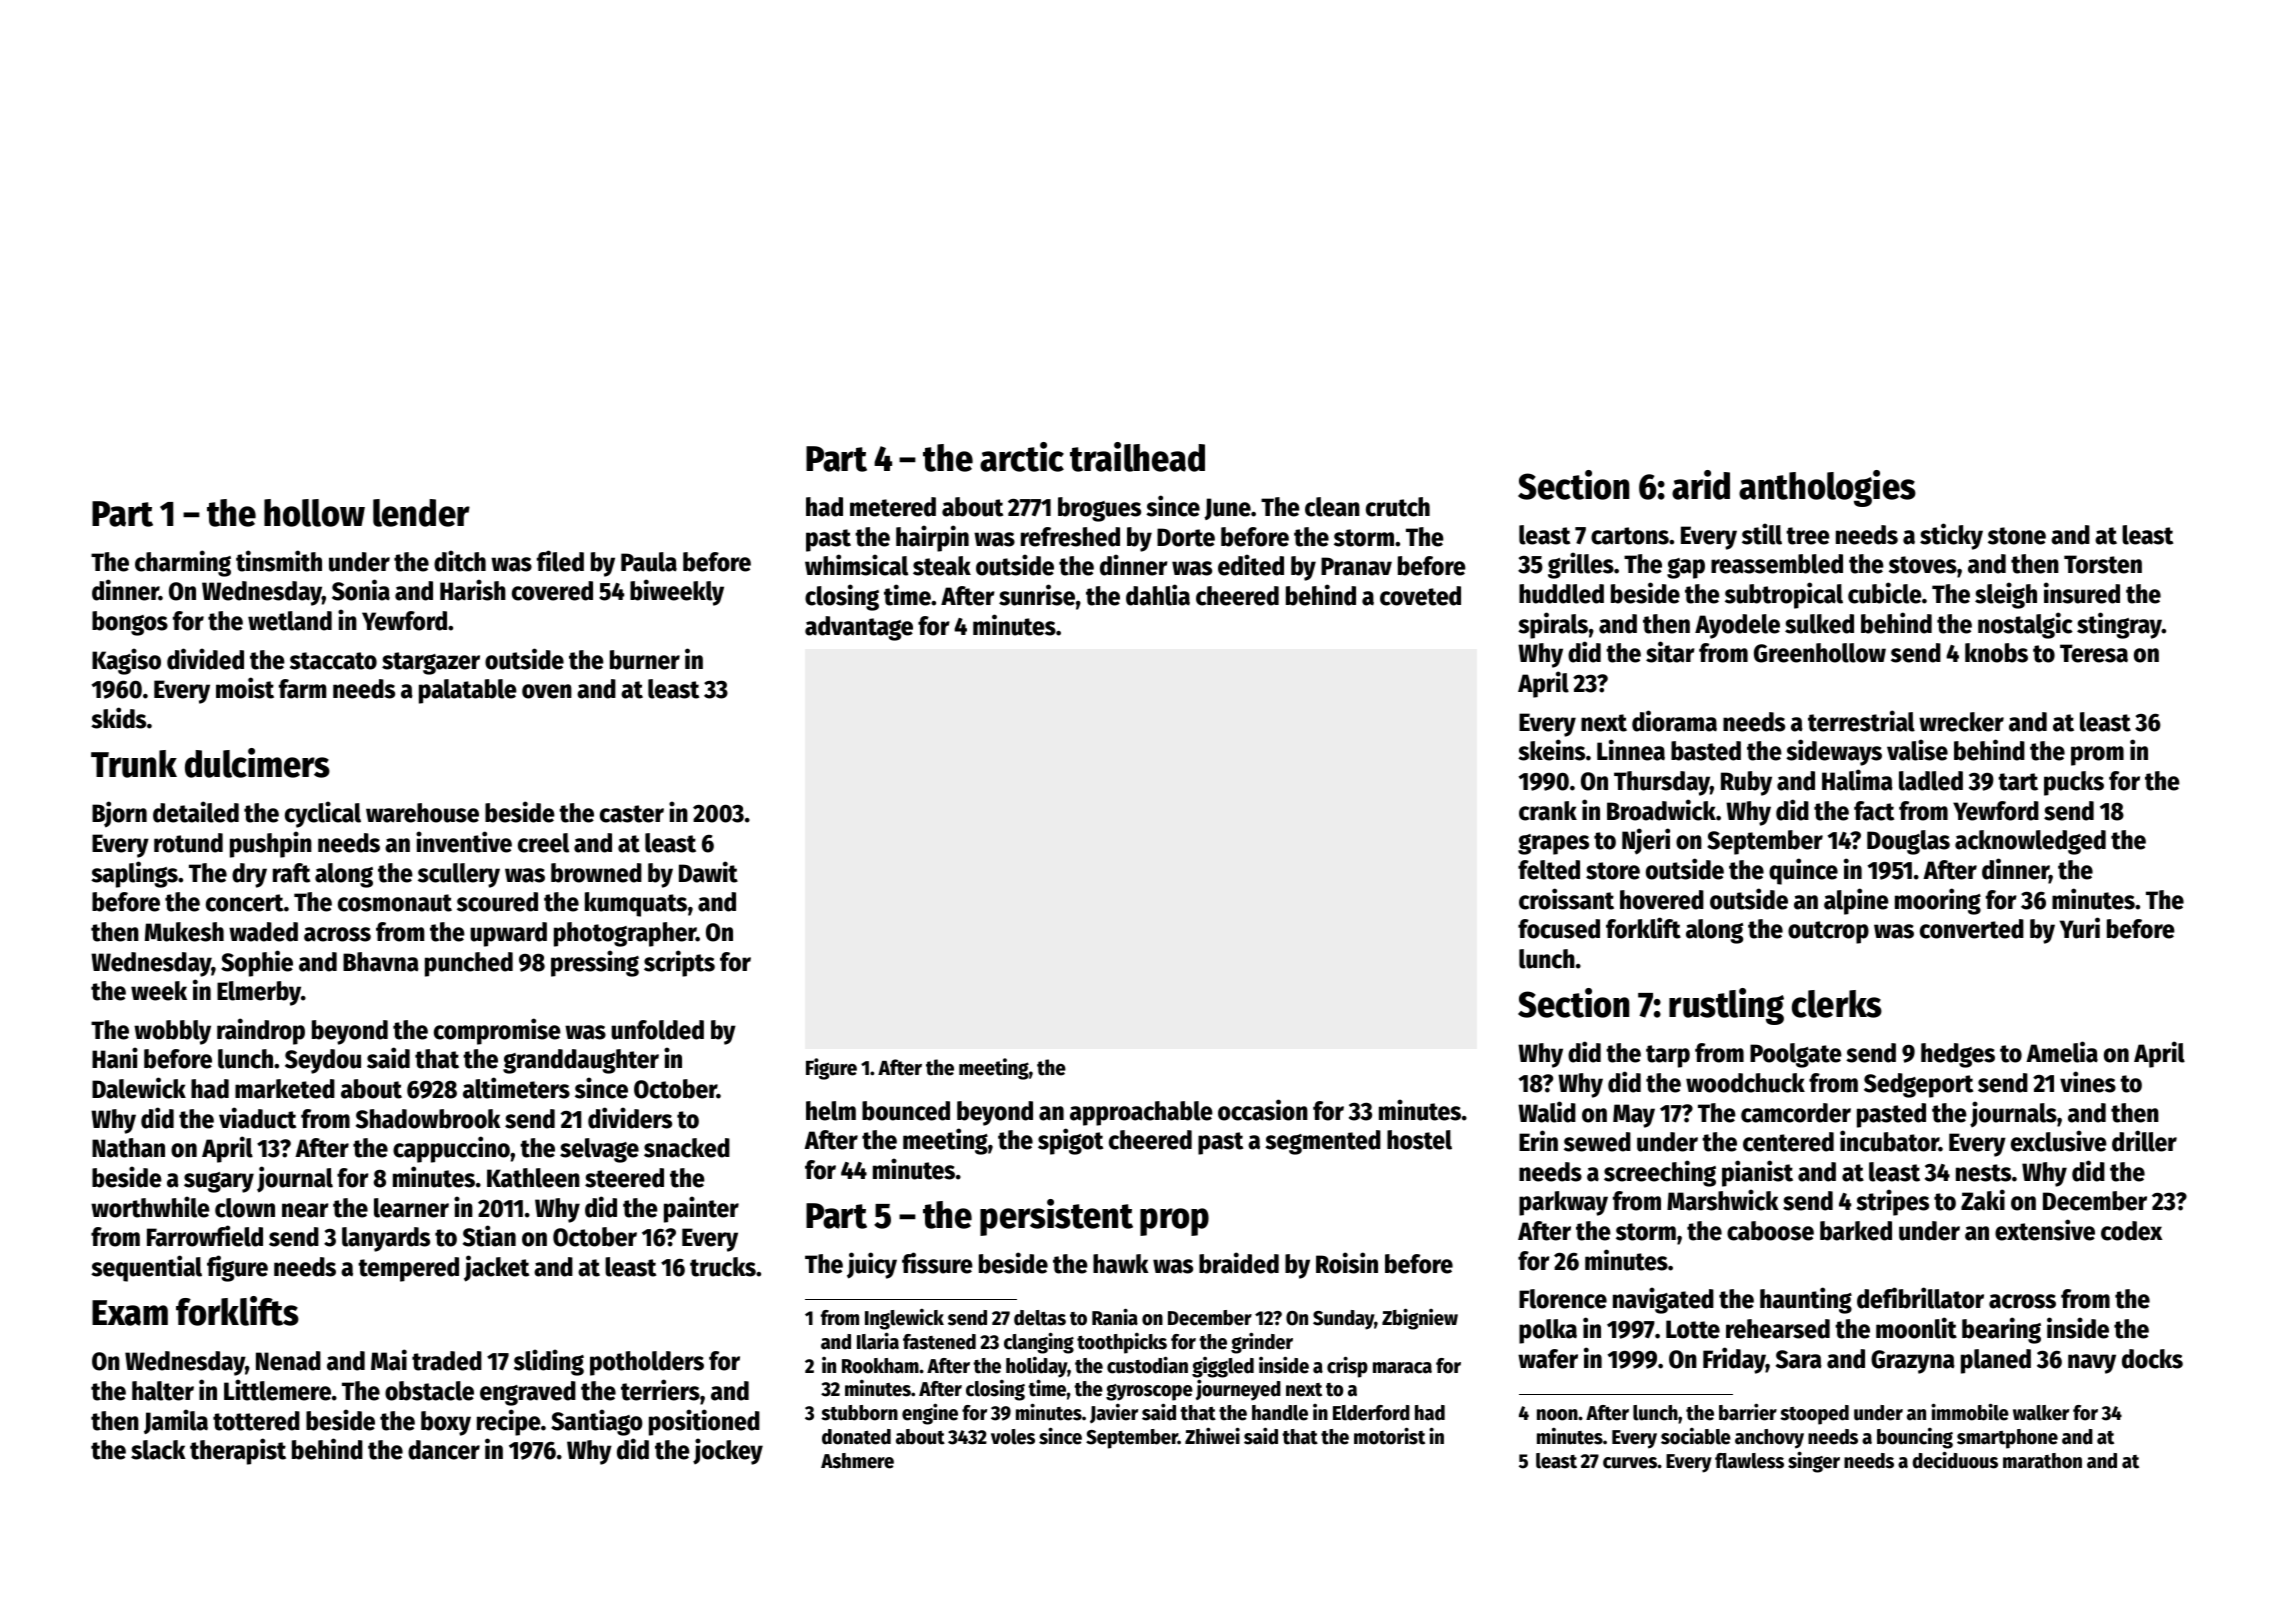  I want to click on extensive, so click(2045, 1230).
